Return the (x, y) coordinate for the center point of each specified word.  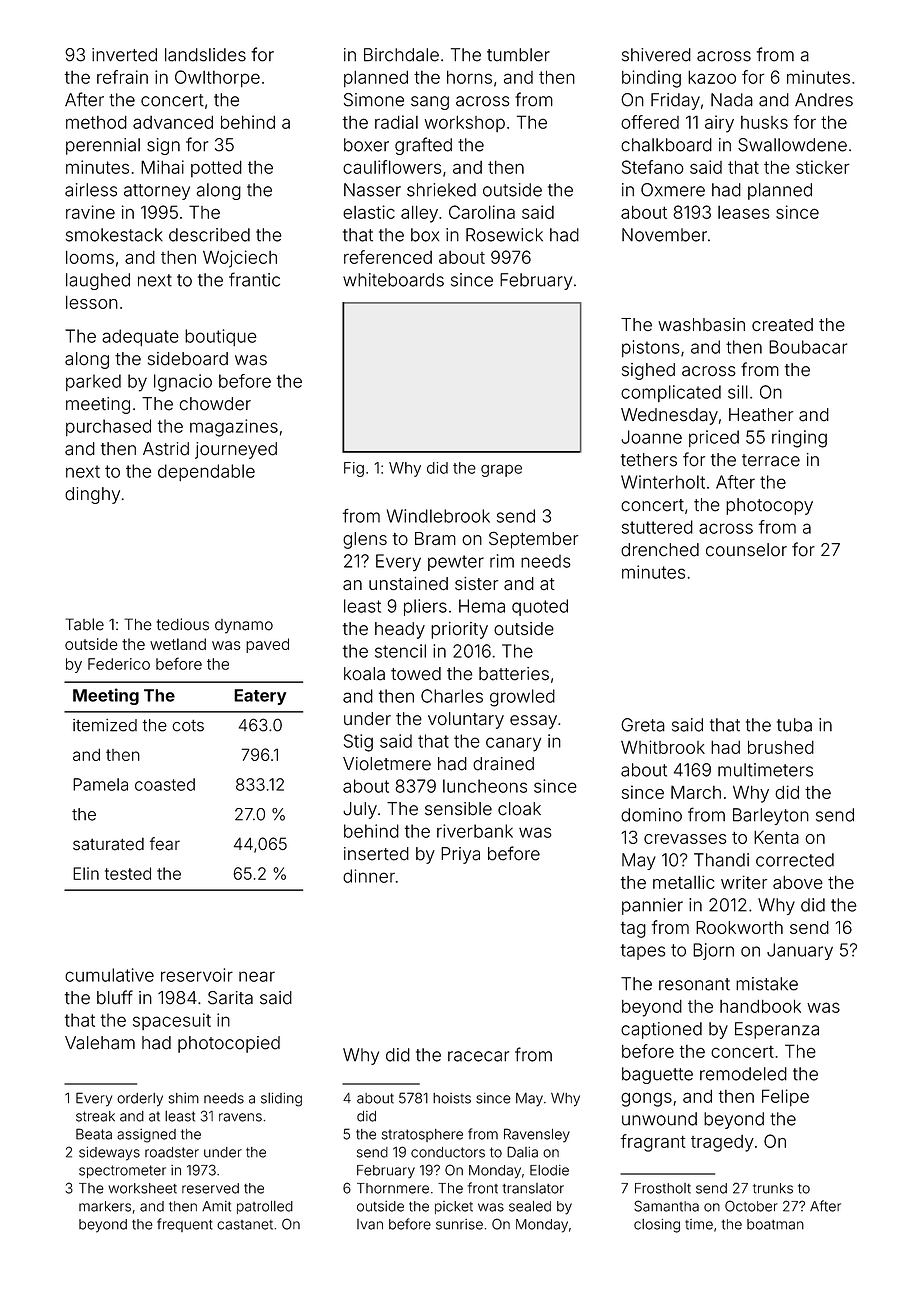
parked (93, 382)
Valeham (100, 1043)
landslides (205, 55)
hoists (452, 1098)
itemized (105, 725)
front (482, 1188)
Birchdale (401, 55)
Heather (761, 415)
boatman (775, 1224)
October (751, 1206)
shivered (656, 55)
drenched (660, 550)
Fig (354, 469)
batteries (514, 674)
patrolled (265, 1207)
